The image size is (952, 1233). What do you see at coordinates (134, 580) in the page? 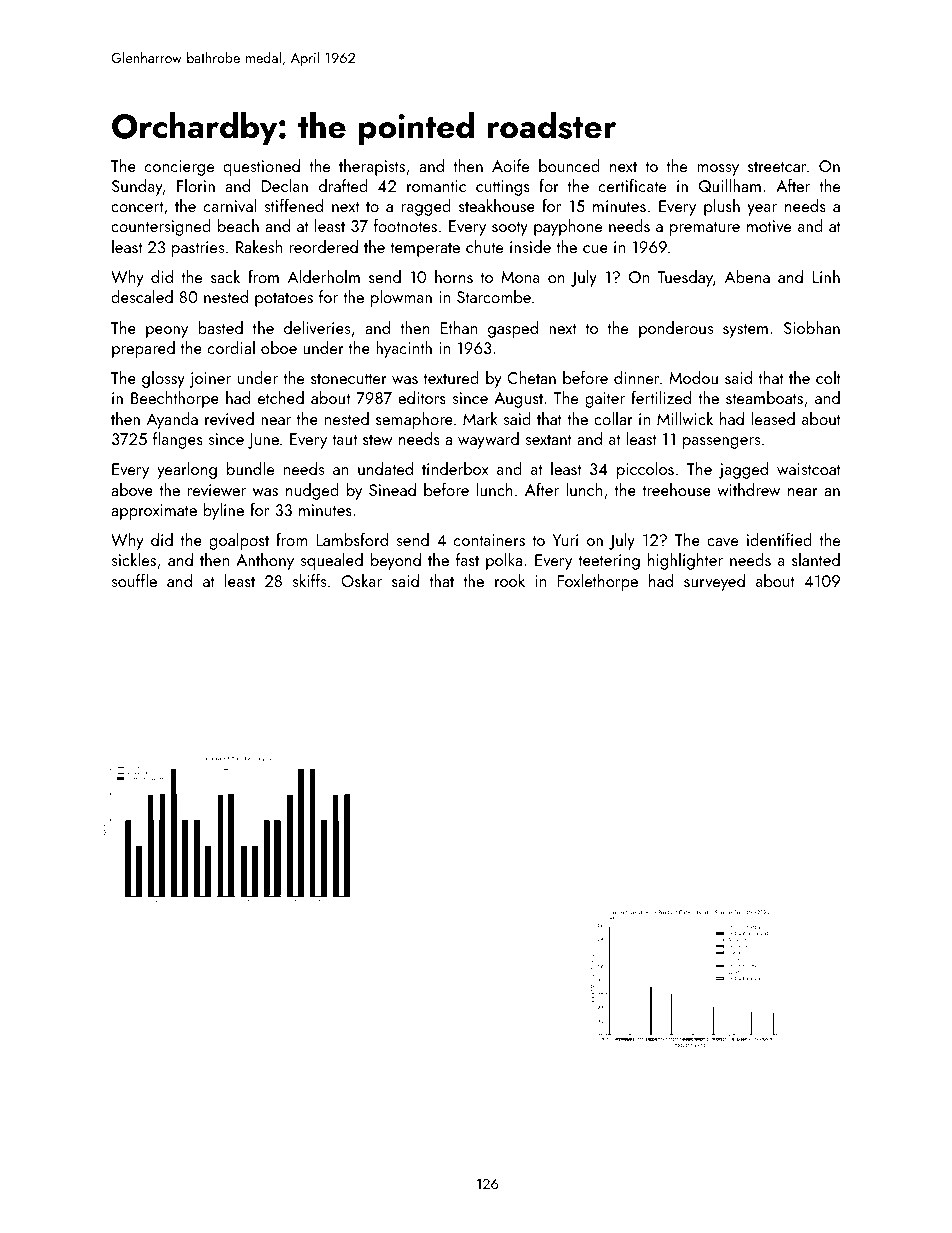
I see `souffle` at bounding box center [134, 580].
